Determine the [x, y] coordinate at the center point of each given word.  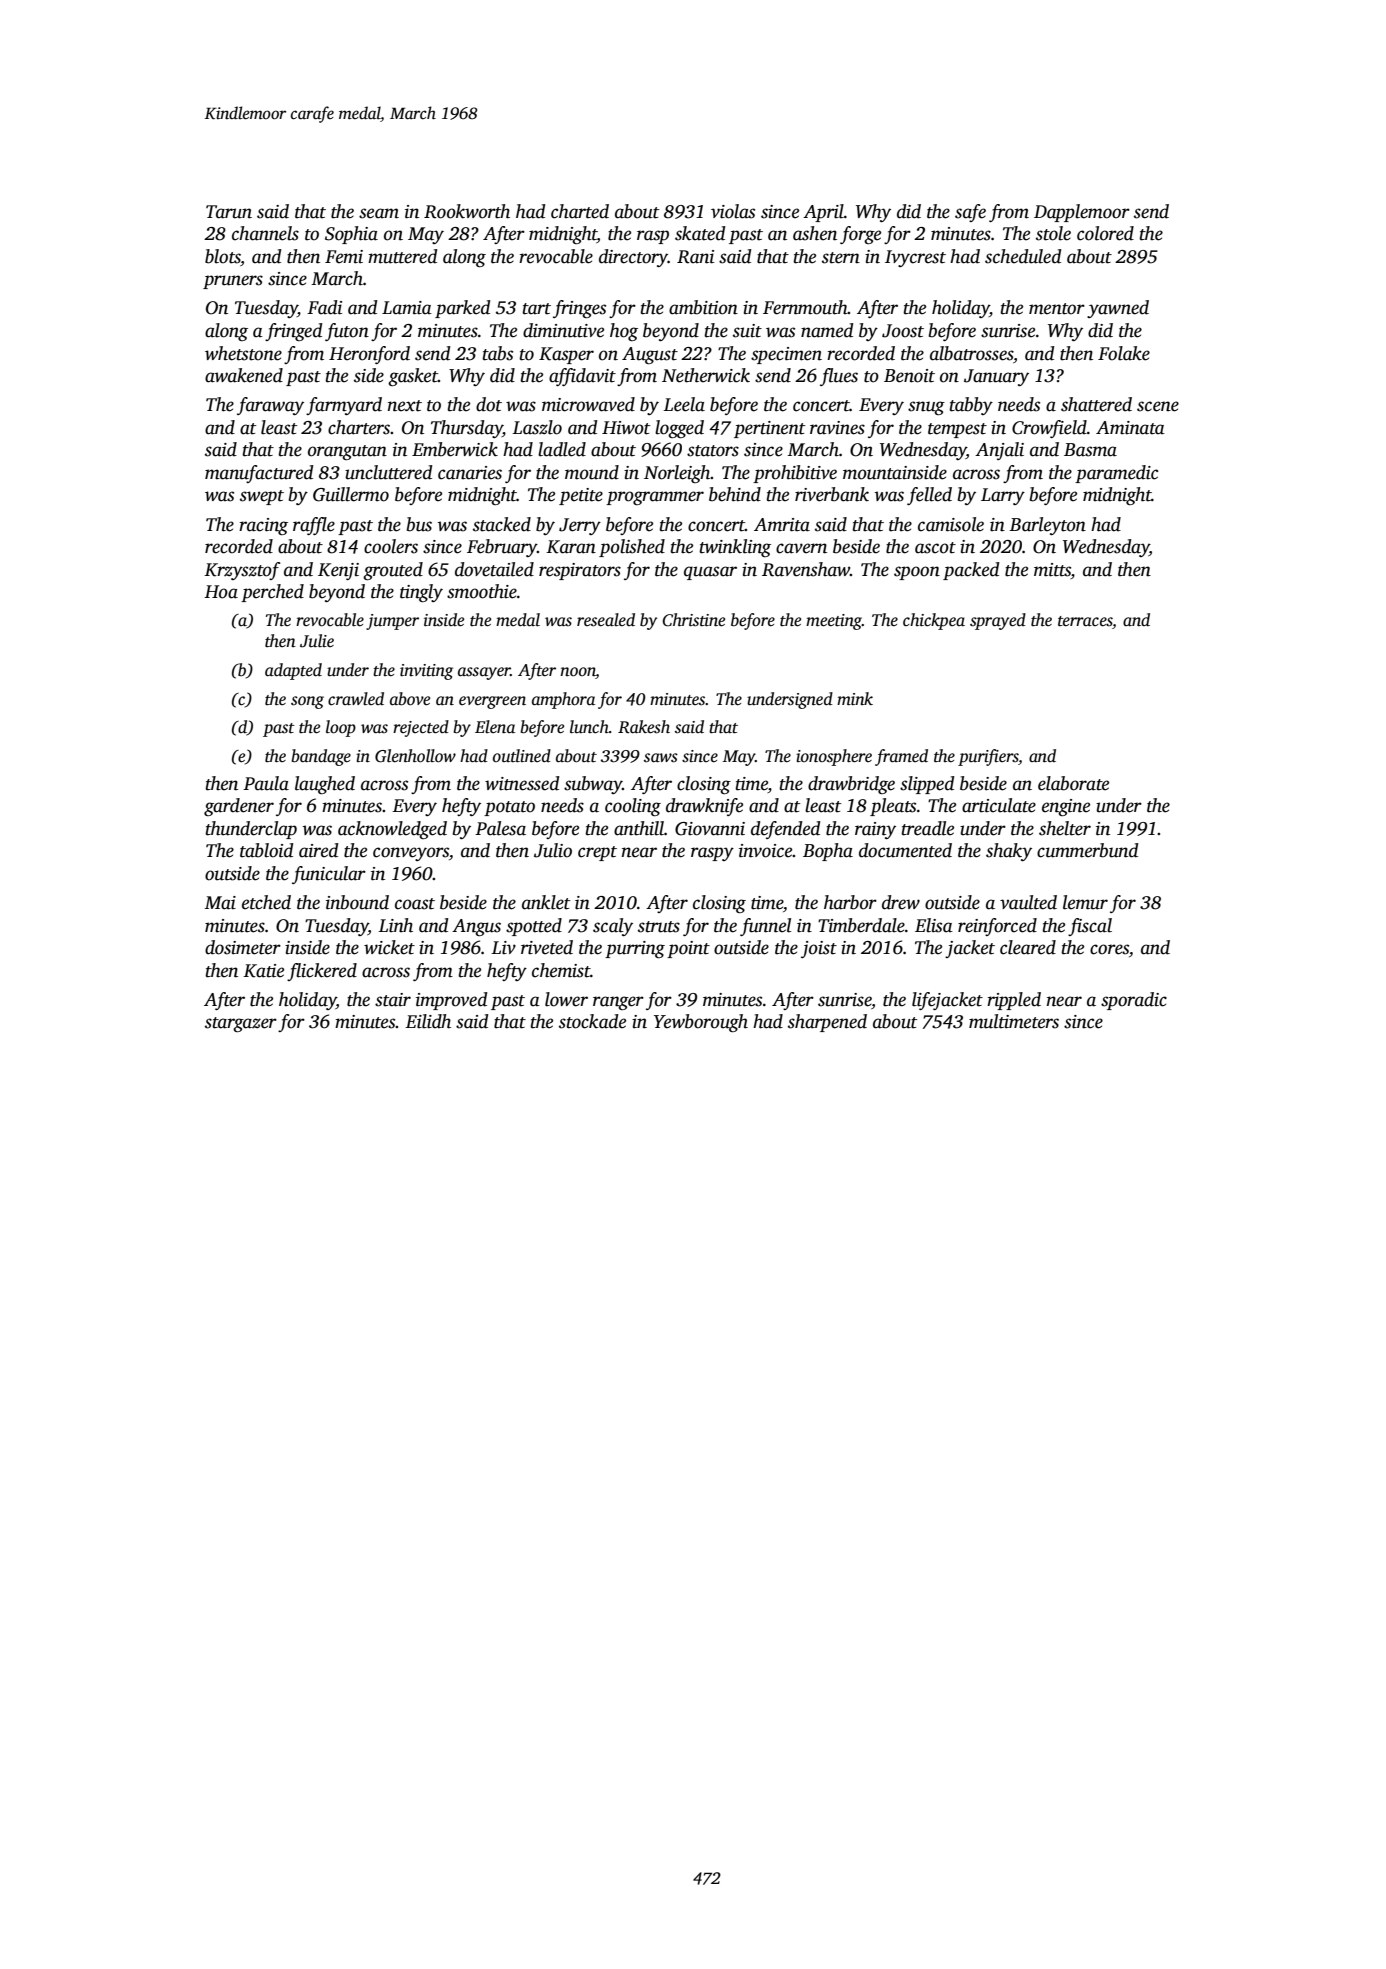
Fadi [324, 307]
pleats [893, 807]
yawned [1118, 309]
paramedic [1116, 474]
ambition [703, 307]
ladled [562, 449]
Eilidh [428, 1021]
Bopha [828, 852]
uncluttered [388, 472]
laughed [325, 785]
